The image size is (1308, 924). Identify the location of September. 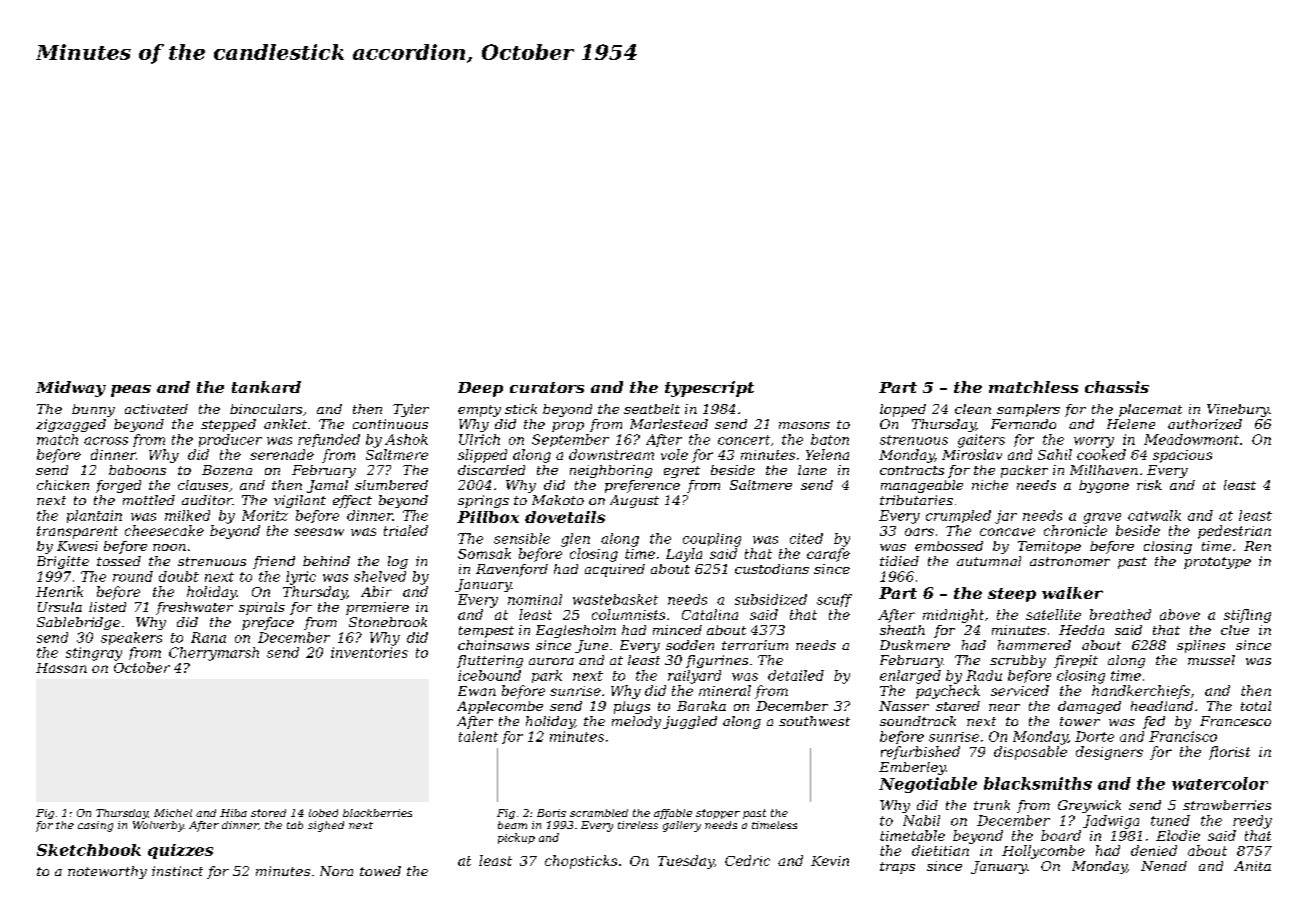
(570, 440).
